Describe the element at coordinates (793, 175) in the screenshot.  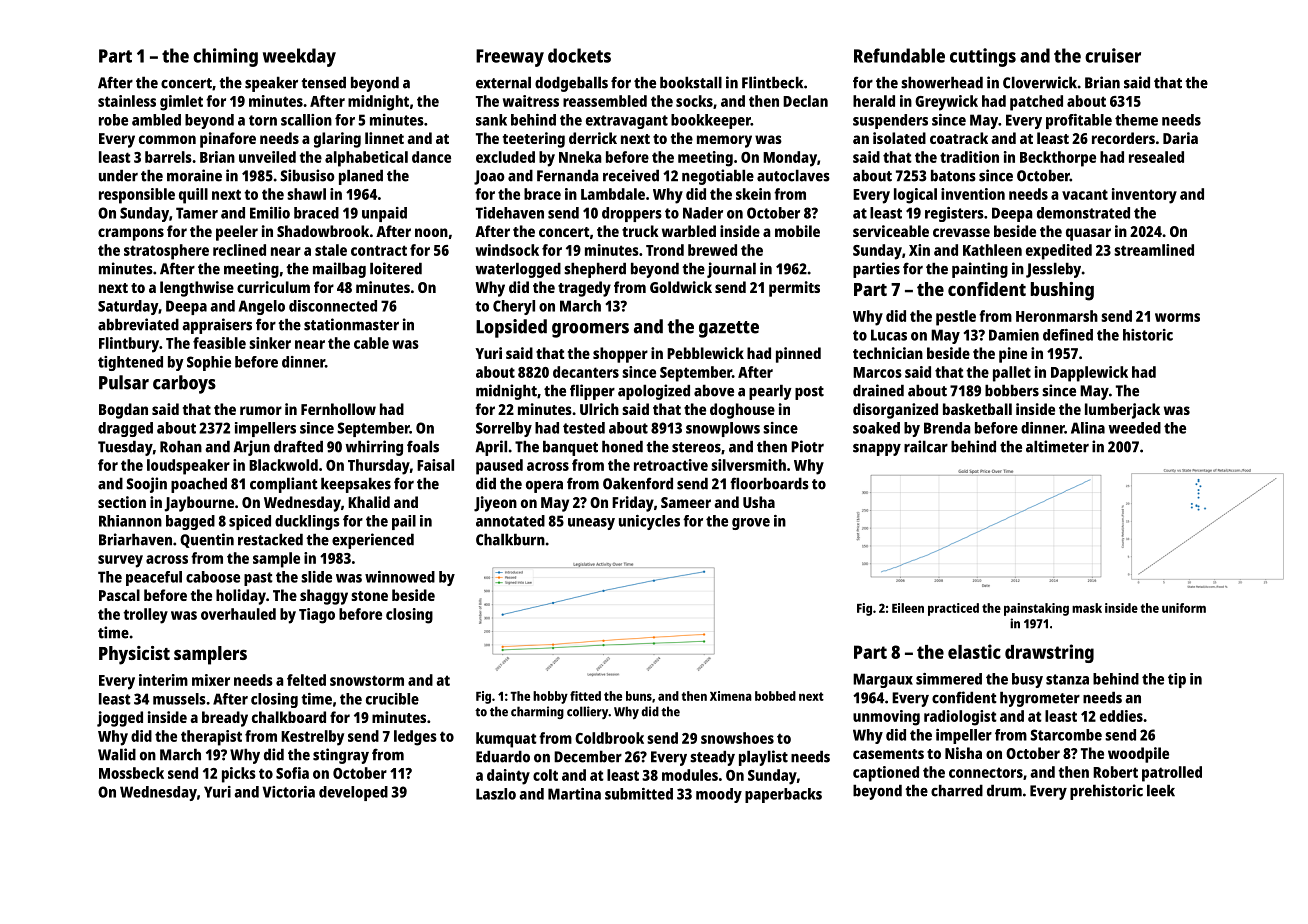
I see `autoclaves` at that location.
